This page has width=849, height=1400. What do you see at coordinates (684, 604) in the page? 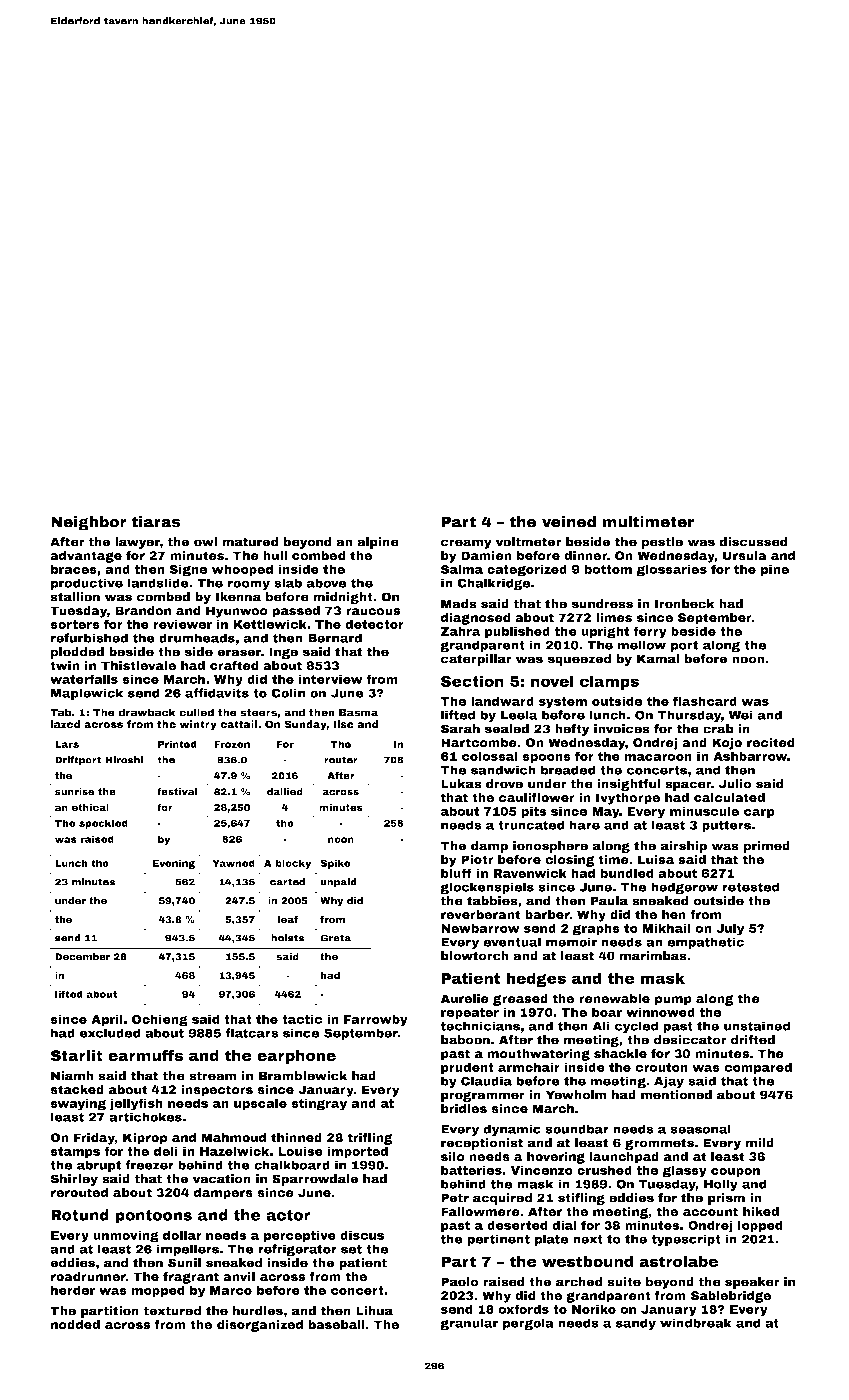
I see `Ironbeck` at bounding box center [684, 604].
